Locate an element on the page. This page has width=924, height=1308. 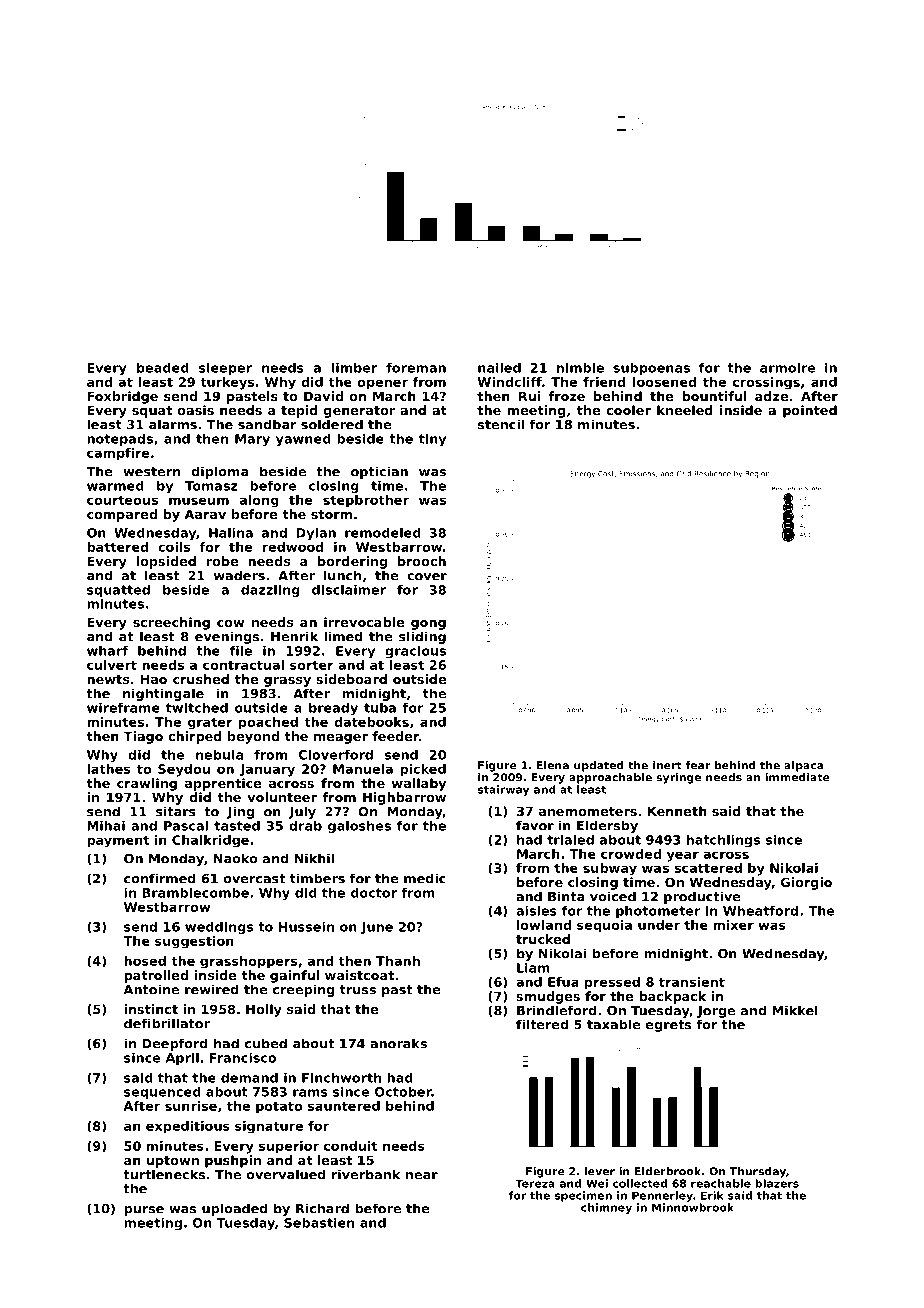
pushpin is located at coordinates (233, 1161).
